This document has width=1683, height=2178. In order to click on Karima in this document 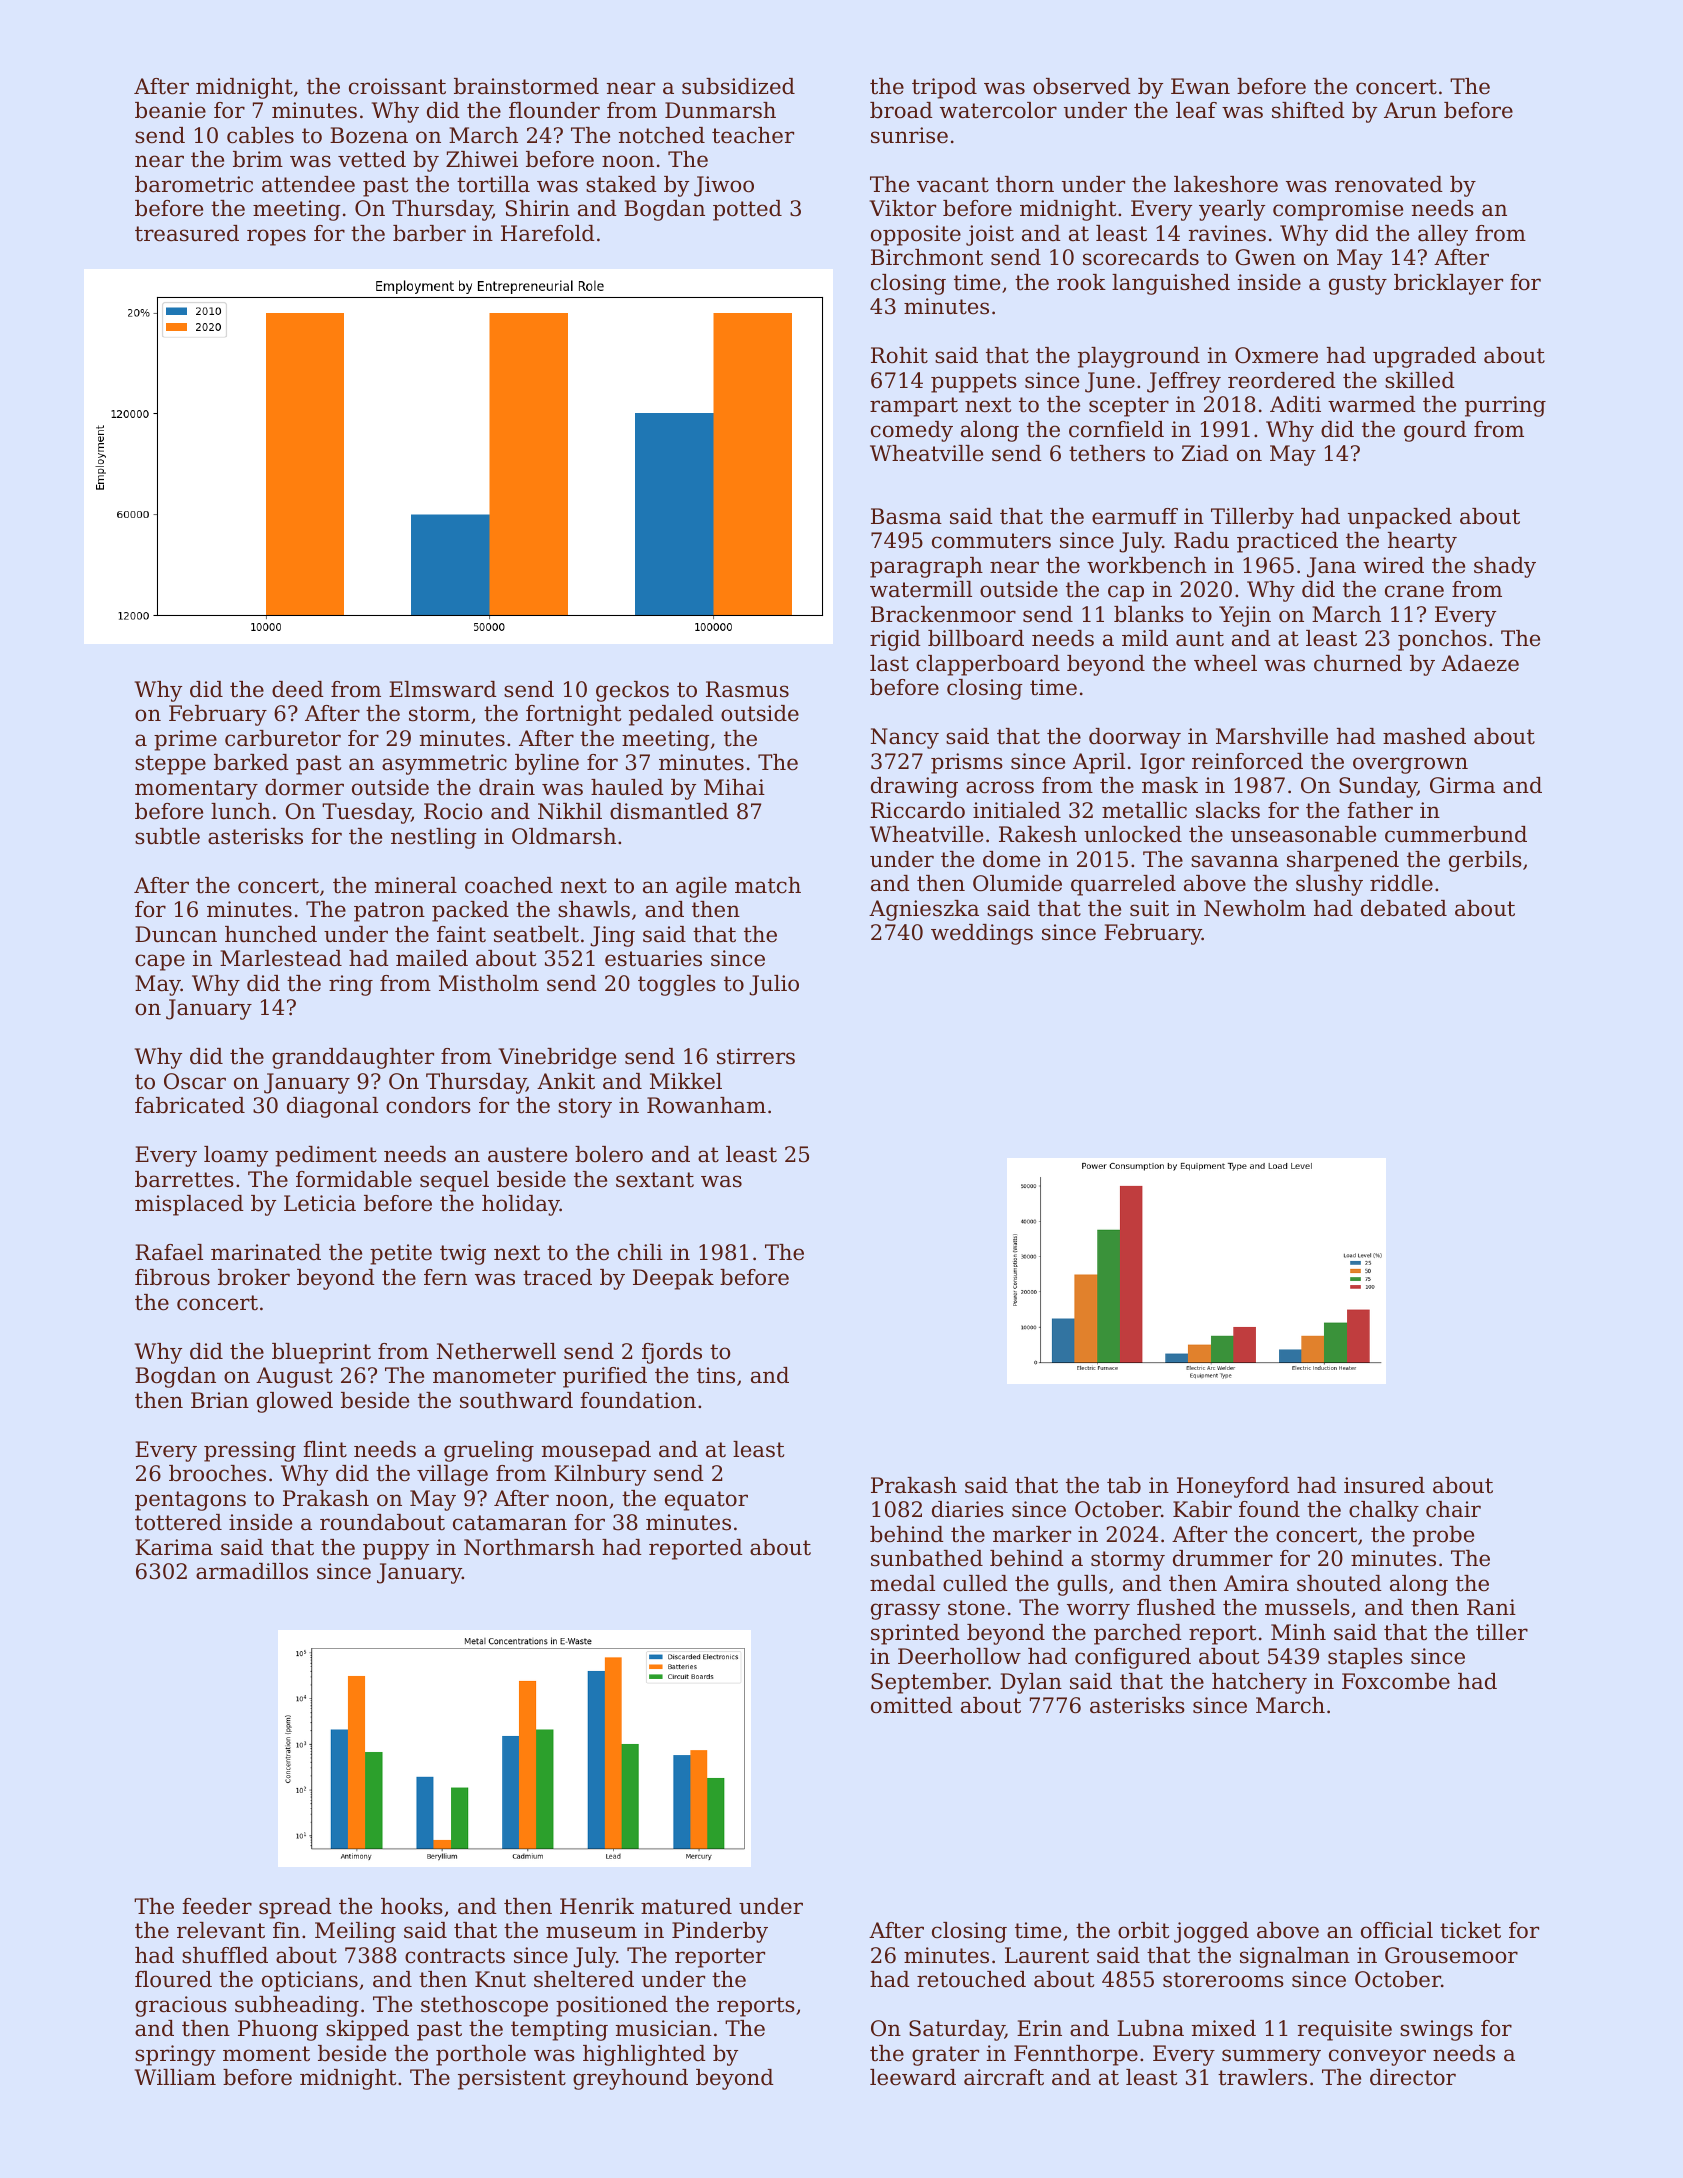, I will do `click(174, 1547)`.
